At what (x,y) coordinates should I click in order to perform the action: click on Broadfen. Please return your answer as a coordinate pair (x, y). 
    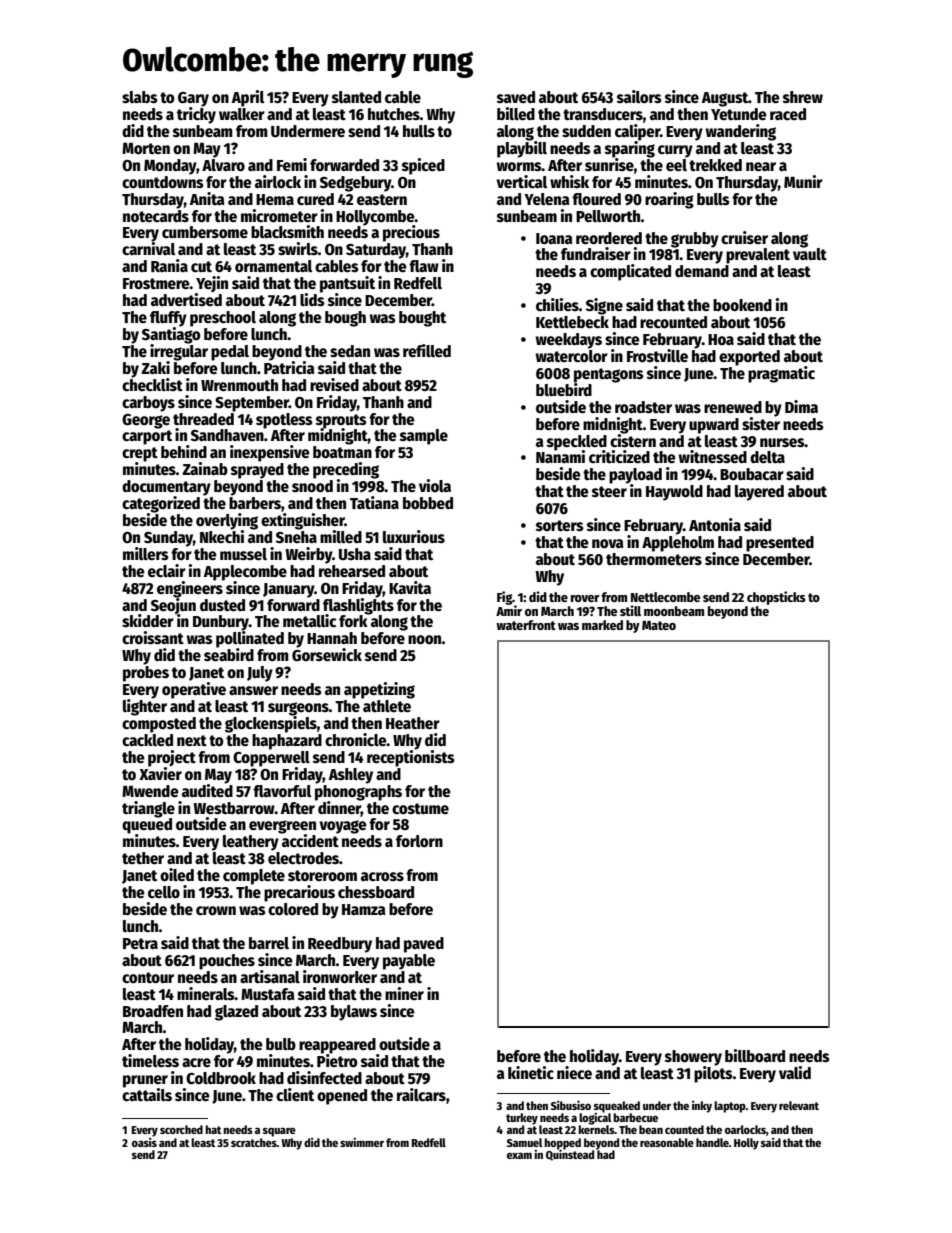
    Looking at the image, I should click on (153, 1011).
